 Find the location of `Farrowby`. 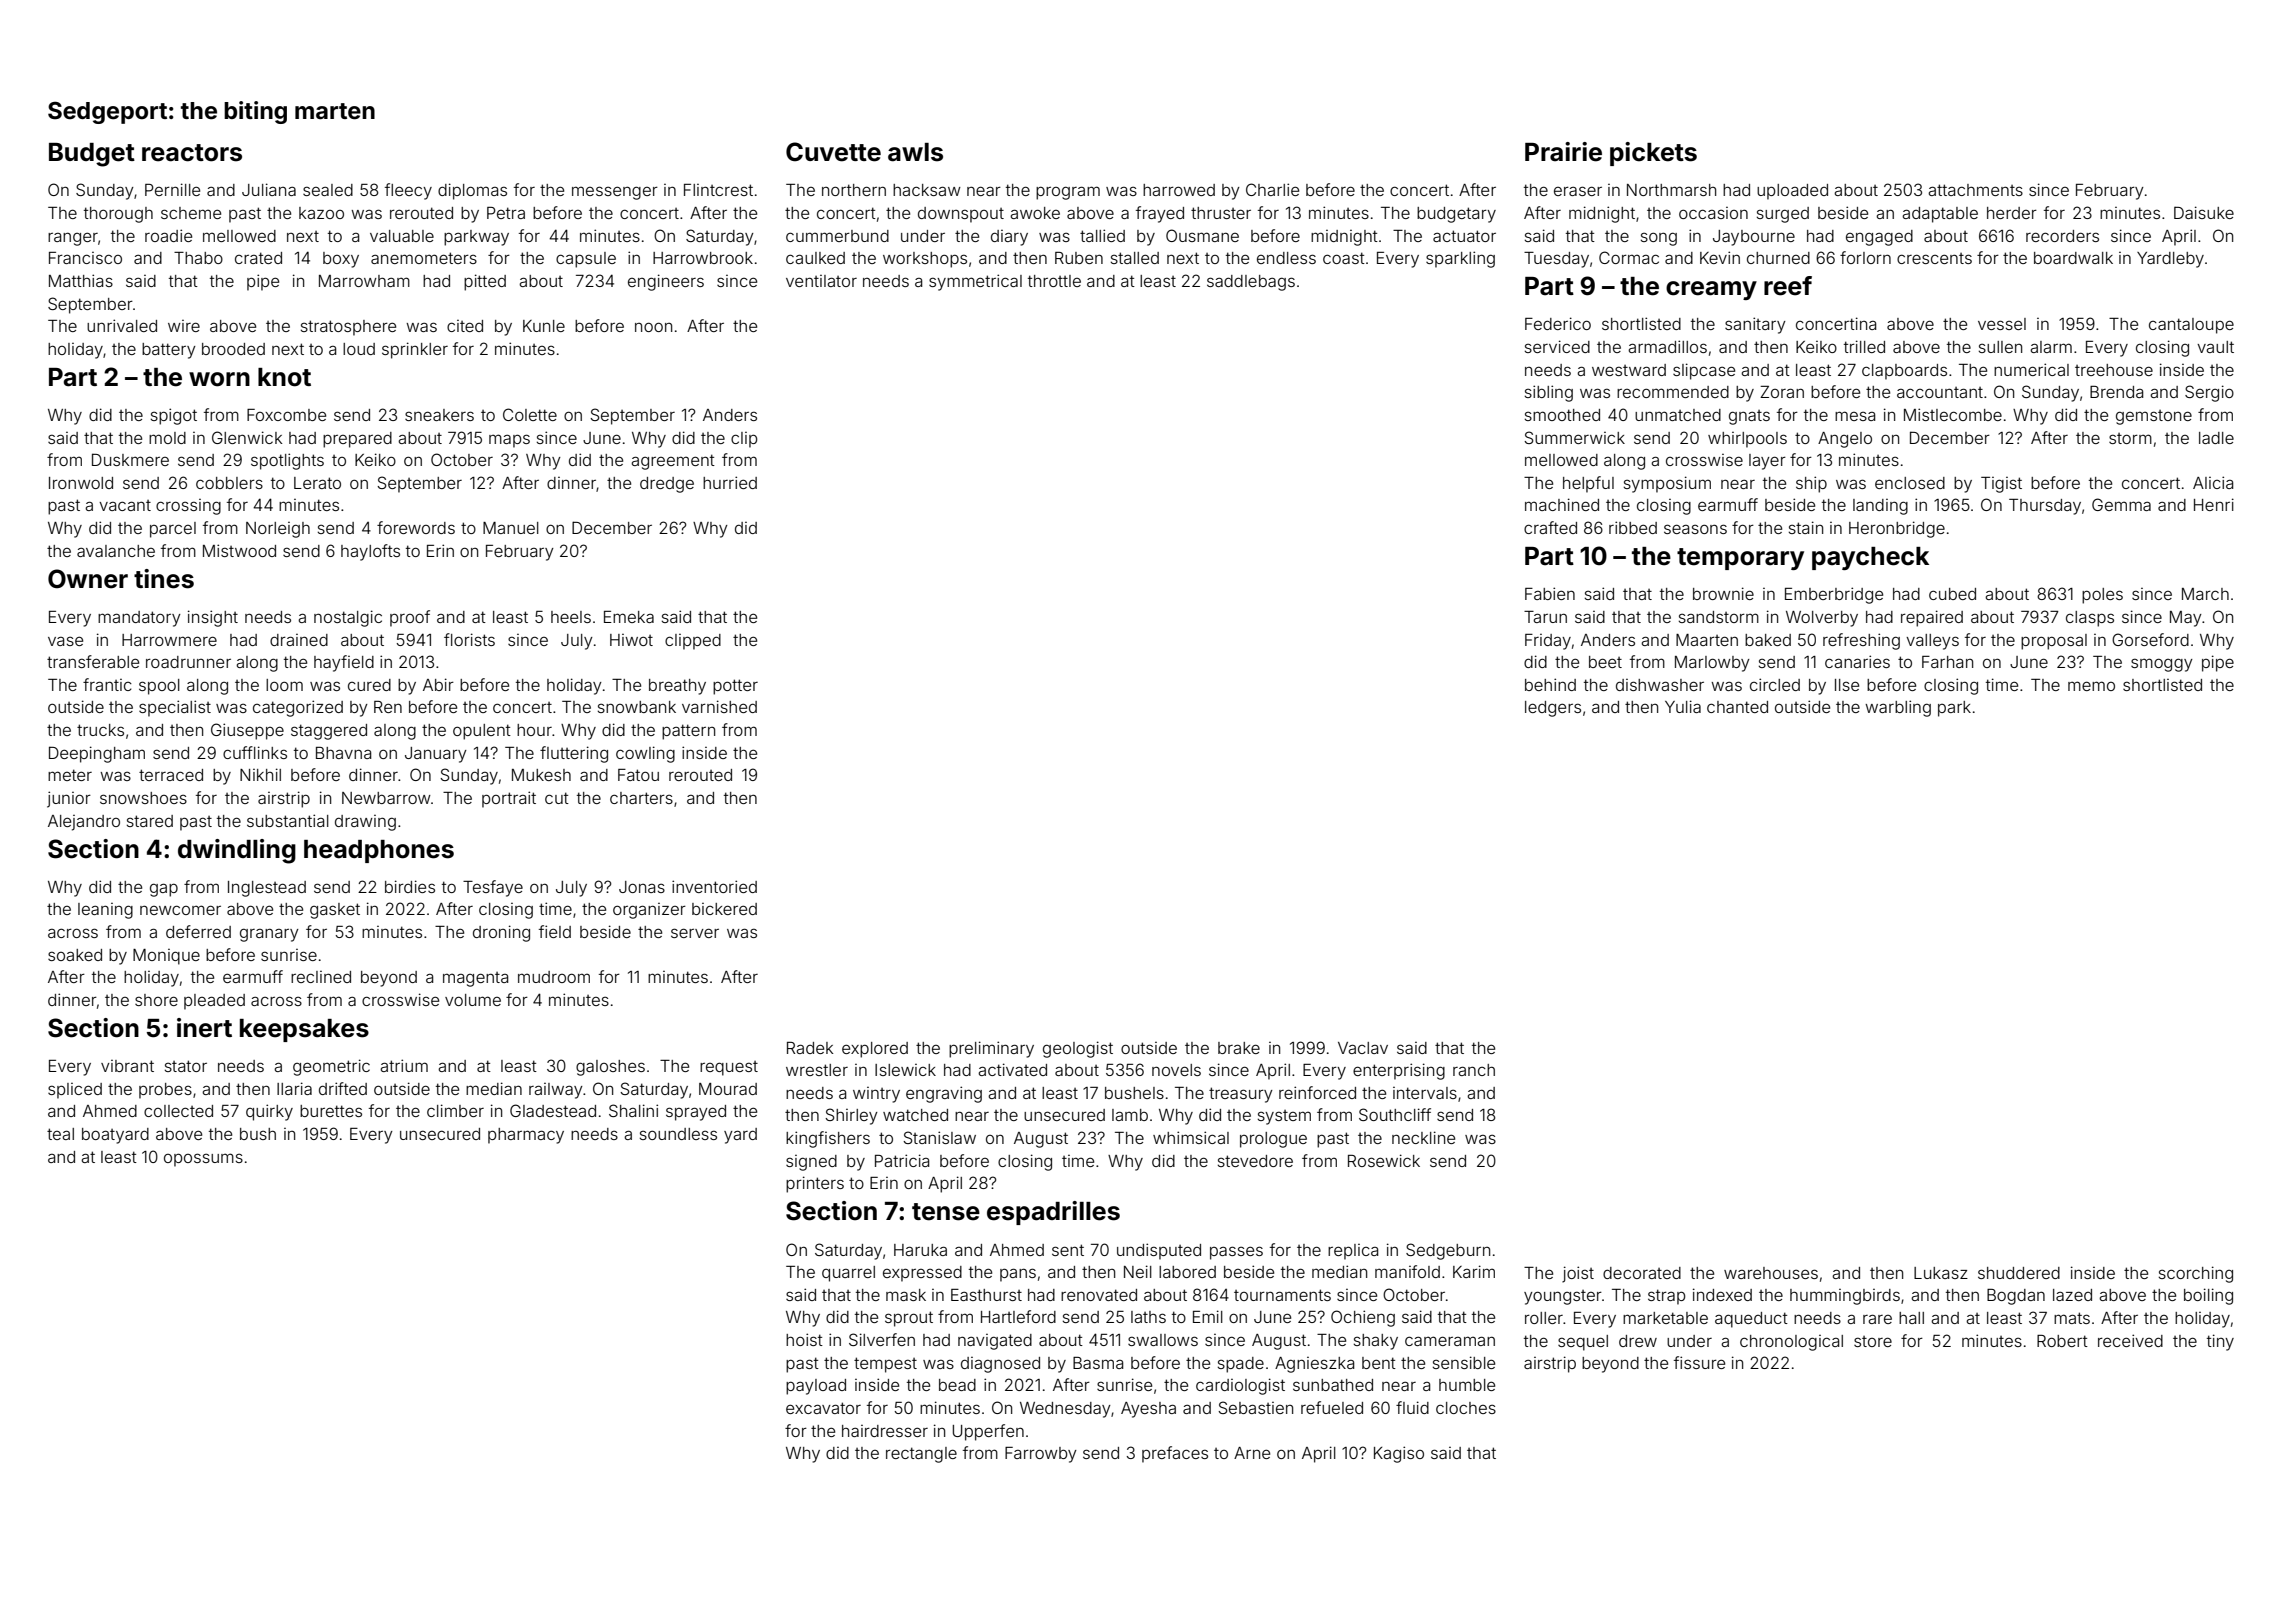

Farrowby is located at coordinates (1041, 1455).
